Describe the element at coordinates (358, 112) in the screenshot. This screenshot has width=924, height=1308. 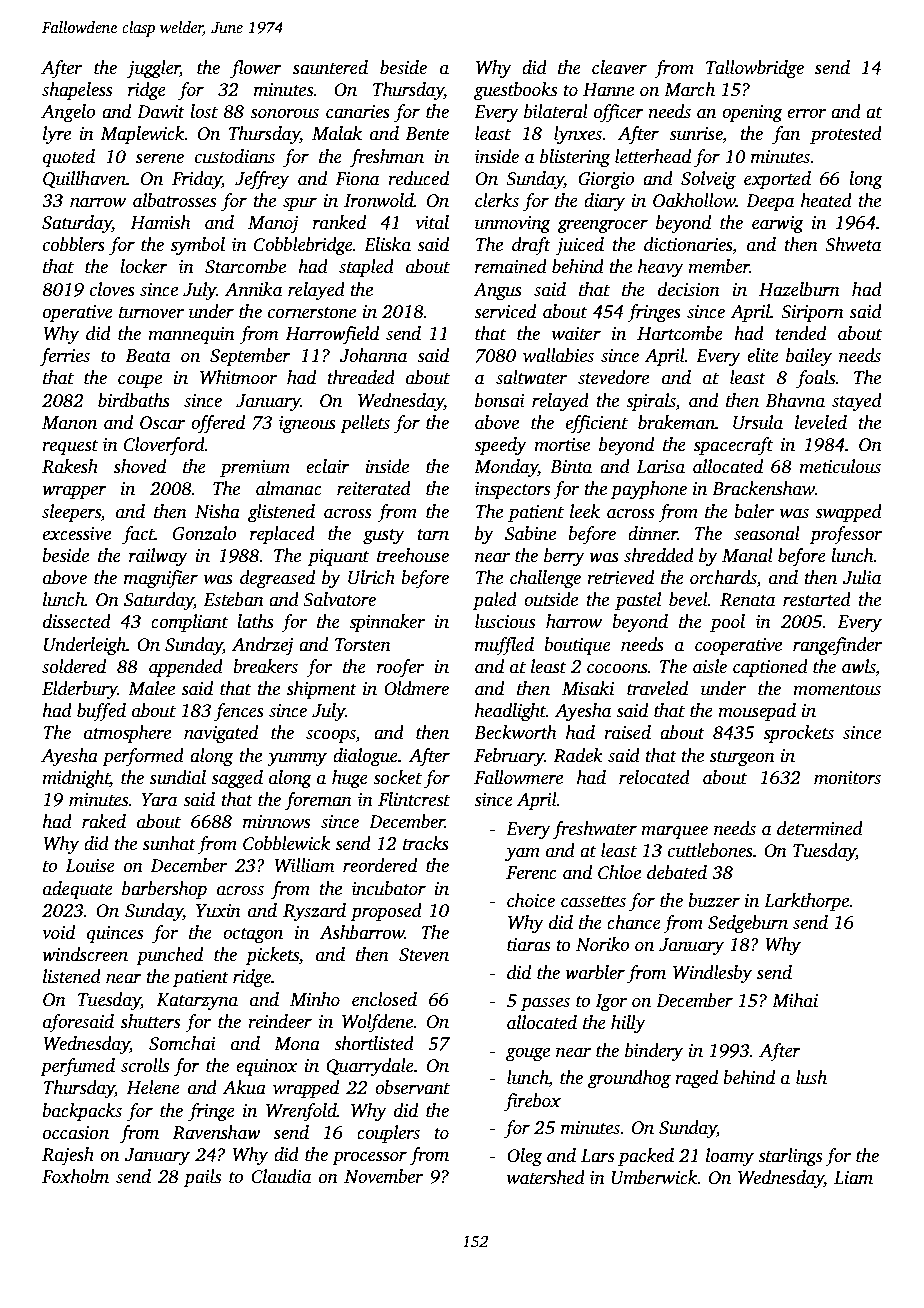
I see `canaries` at that location.
